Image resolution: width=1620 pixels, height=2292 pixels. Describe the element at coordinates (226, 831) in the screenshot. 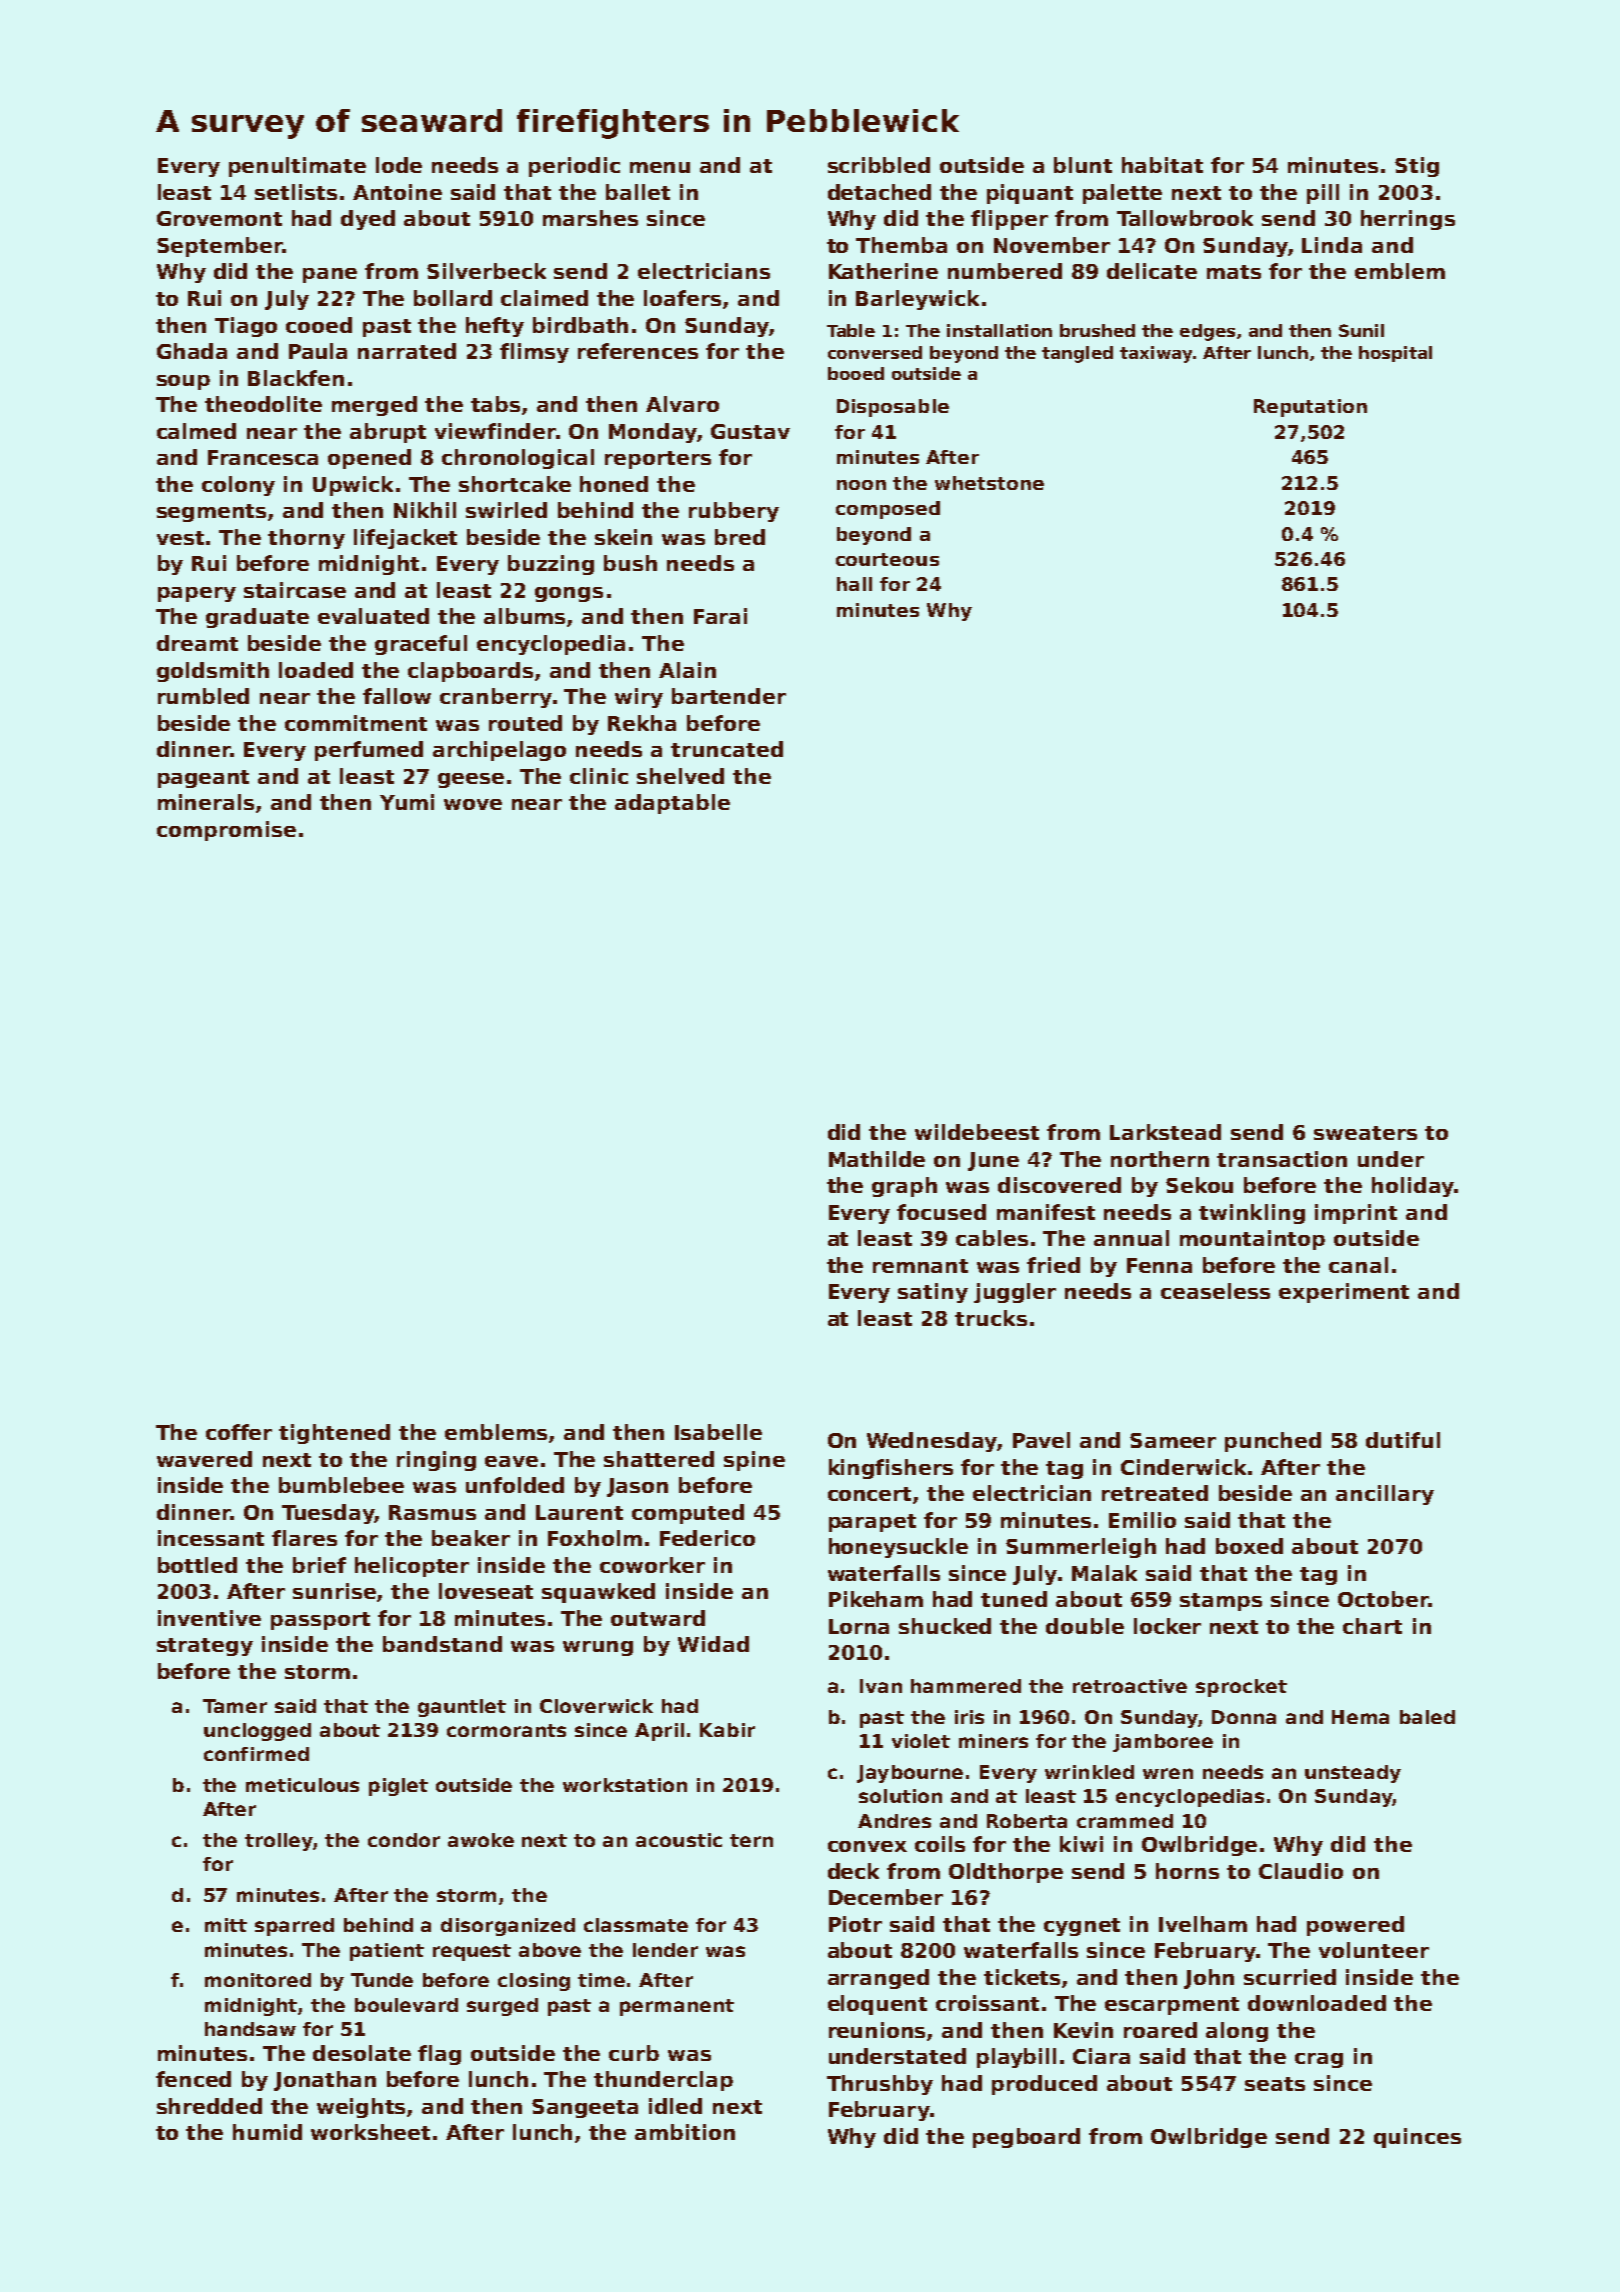

I see `compromise` at that location.
